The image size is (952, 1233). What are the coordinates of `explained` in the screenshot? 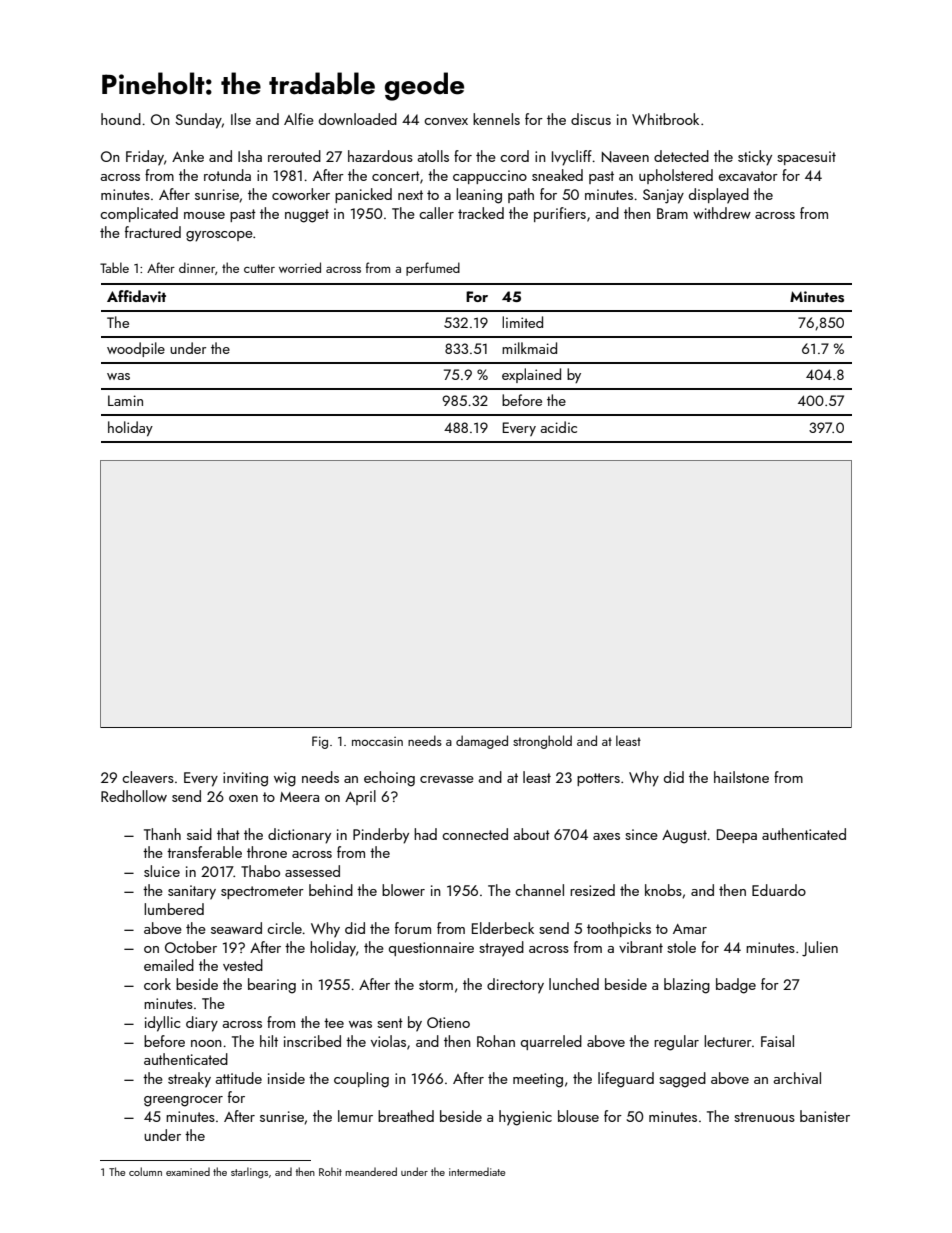 It's located at (531, 375).
